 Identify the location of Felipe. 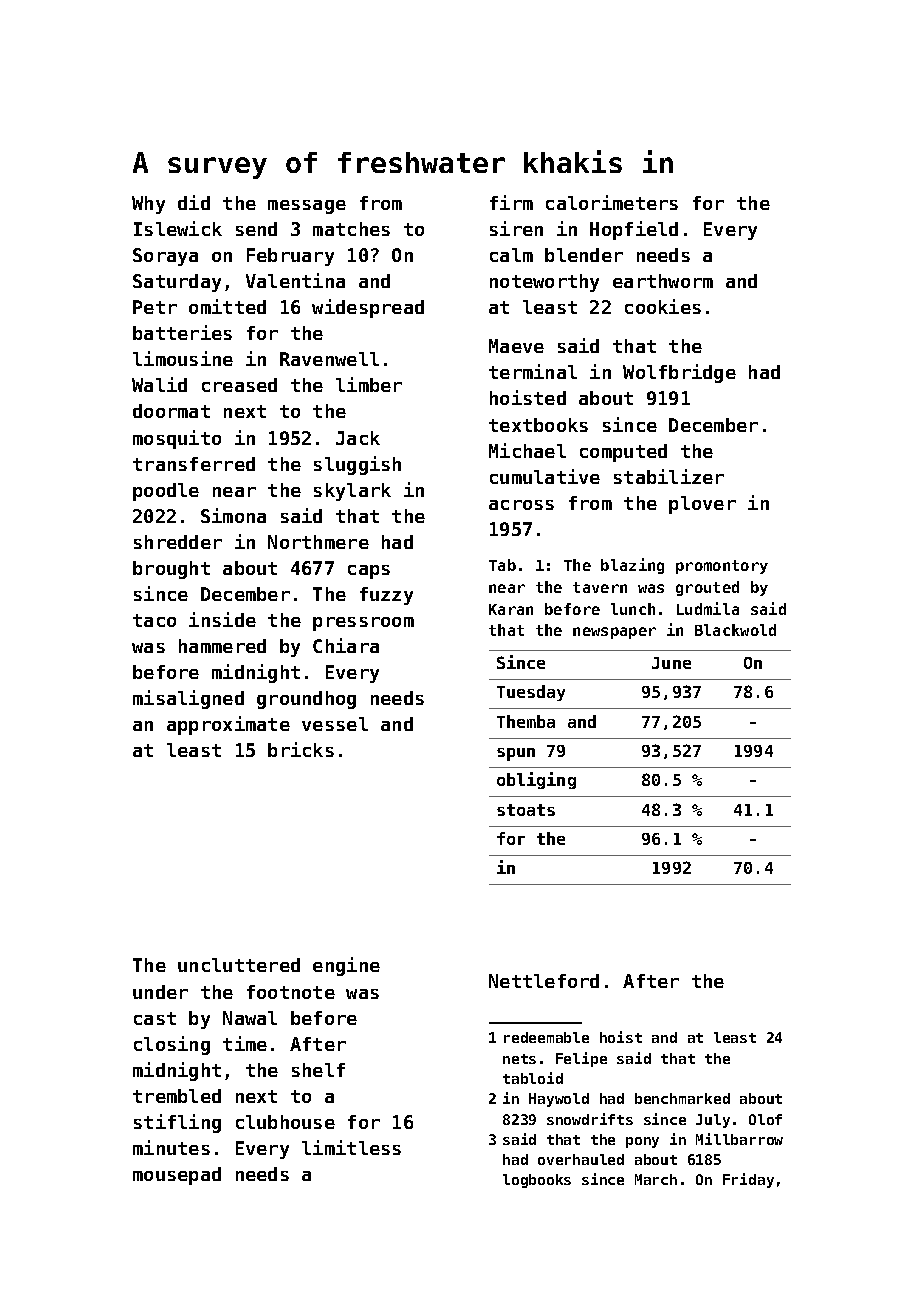
(581, 1059).
